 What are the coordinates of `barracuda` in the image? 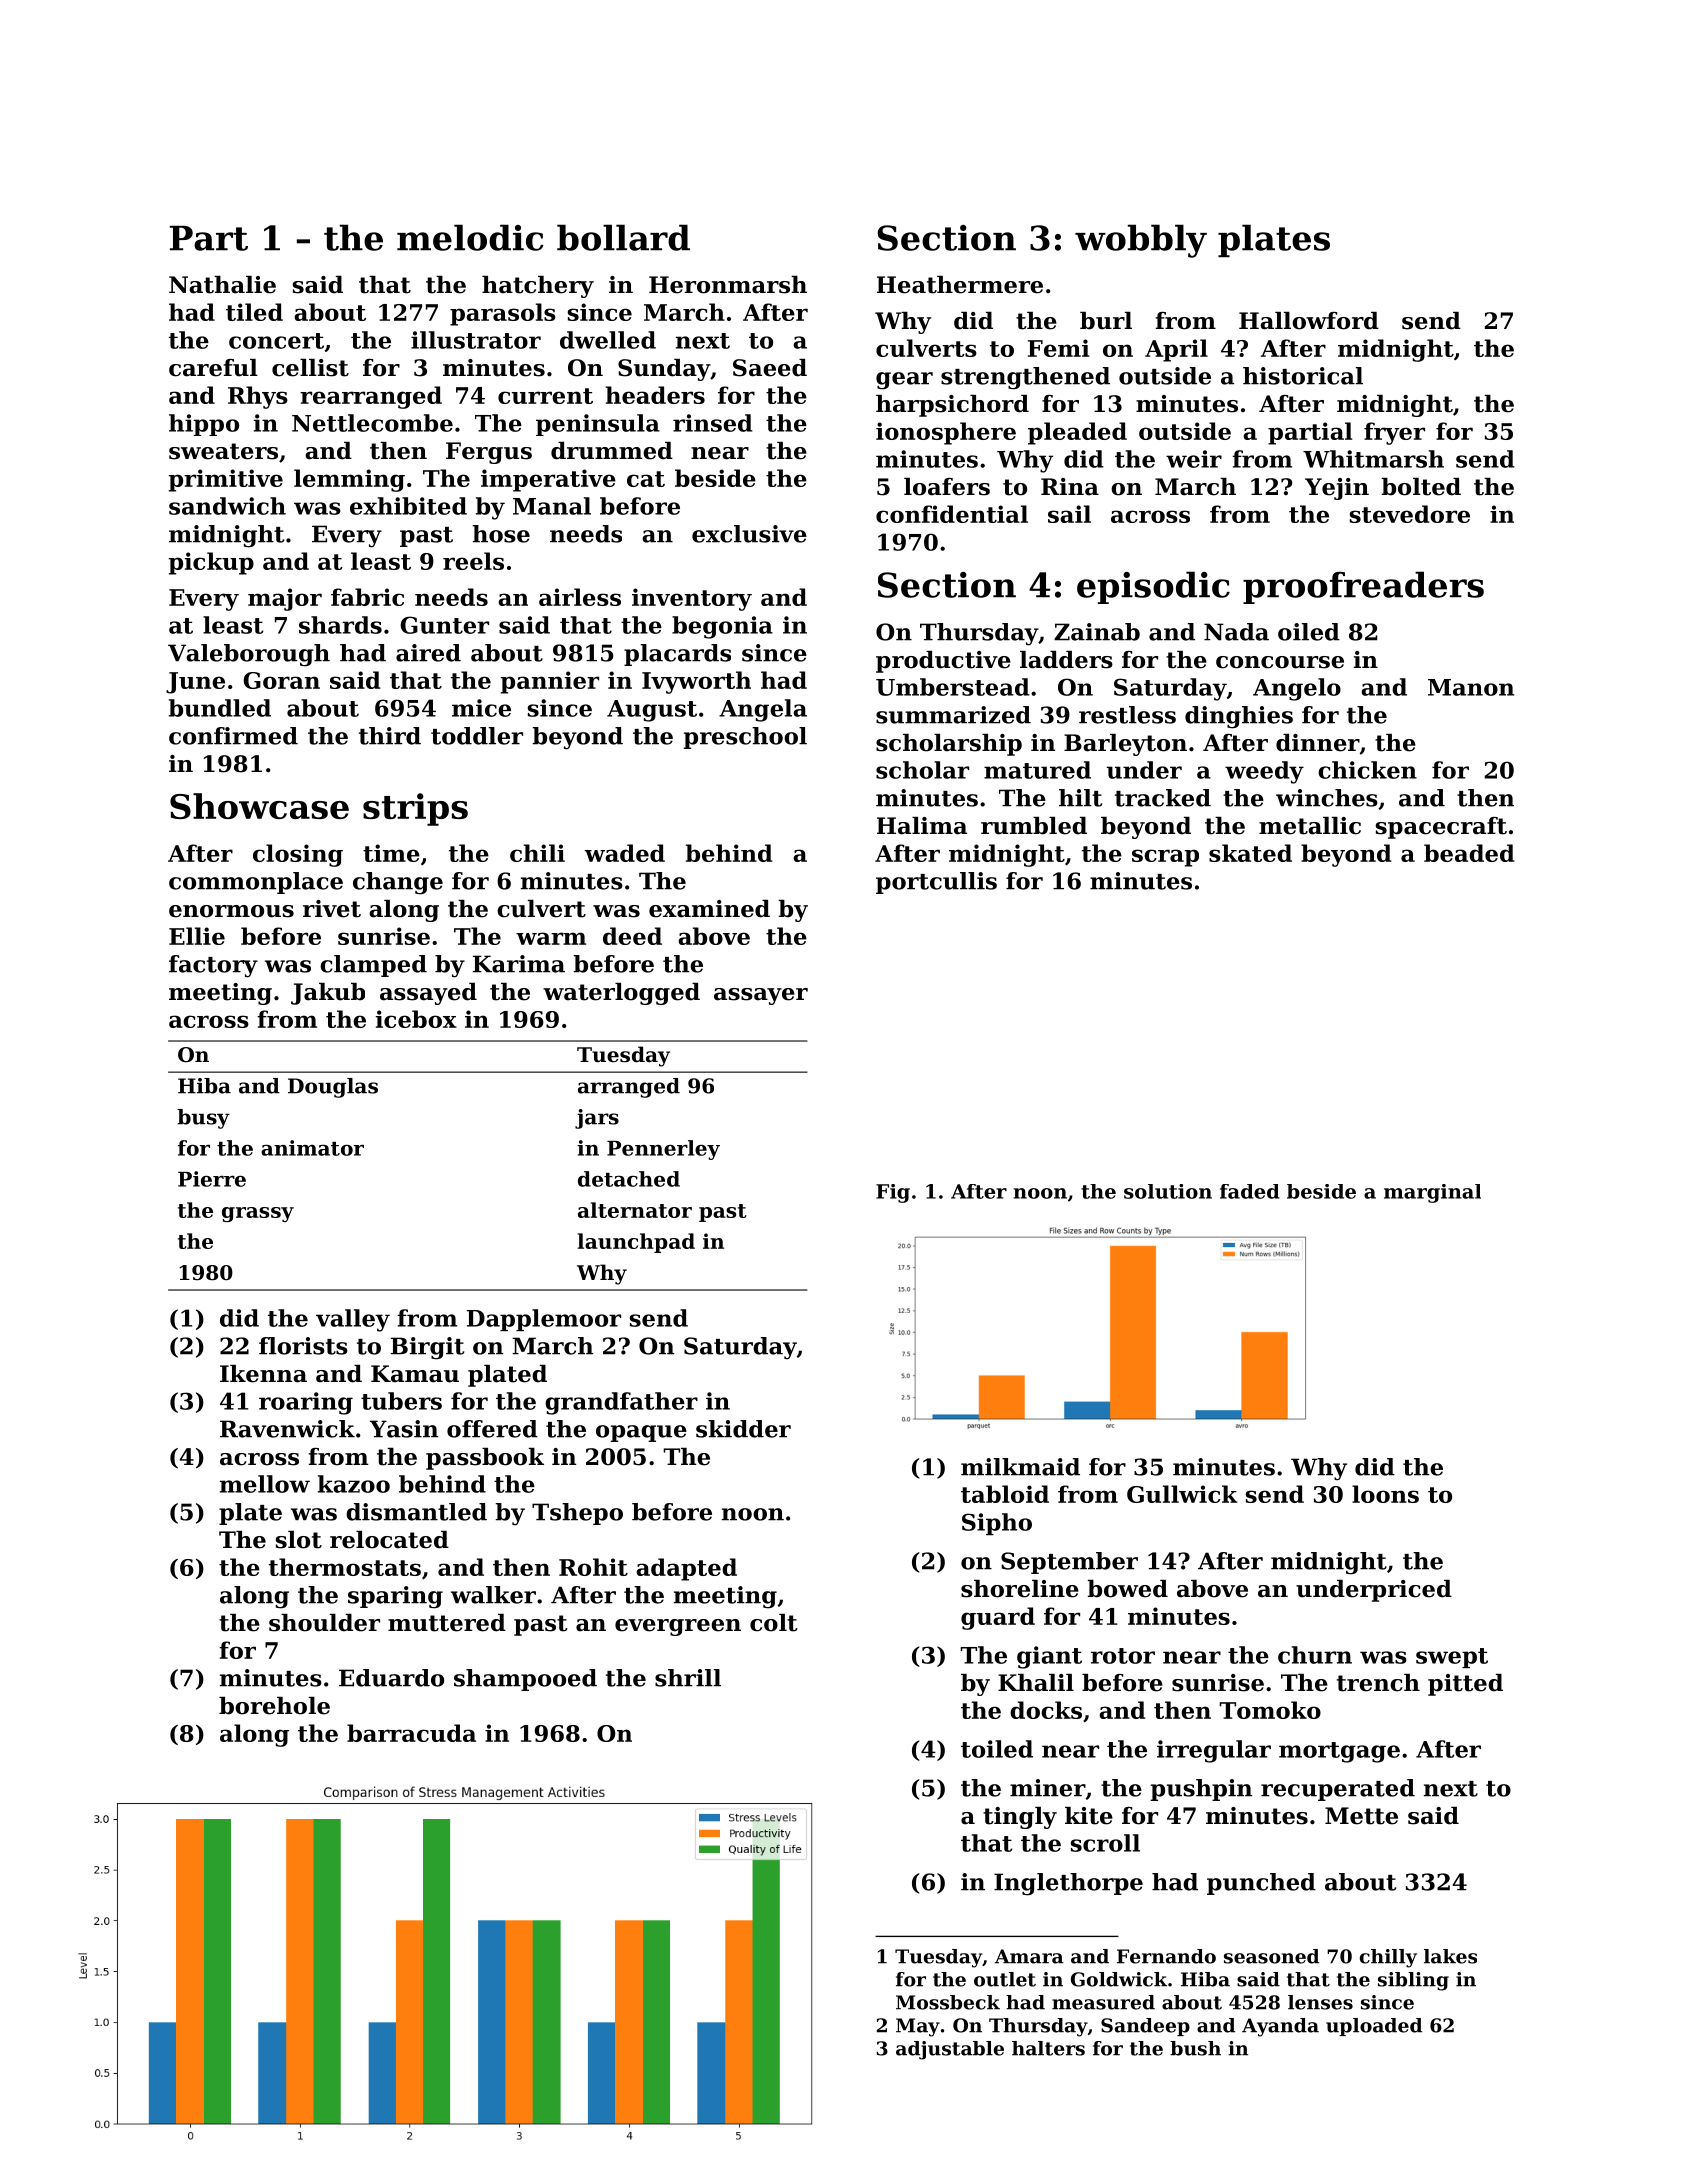 It's located at (411, 1733).
